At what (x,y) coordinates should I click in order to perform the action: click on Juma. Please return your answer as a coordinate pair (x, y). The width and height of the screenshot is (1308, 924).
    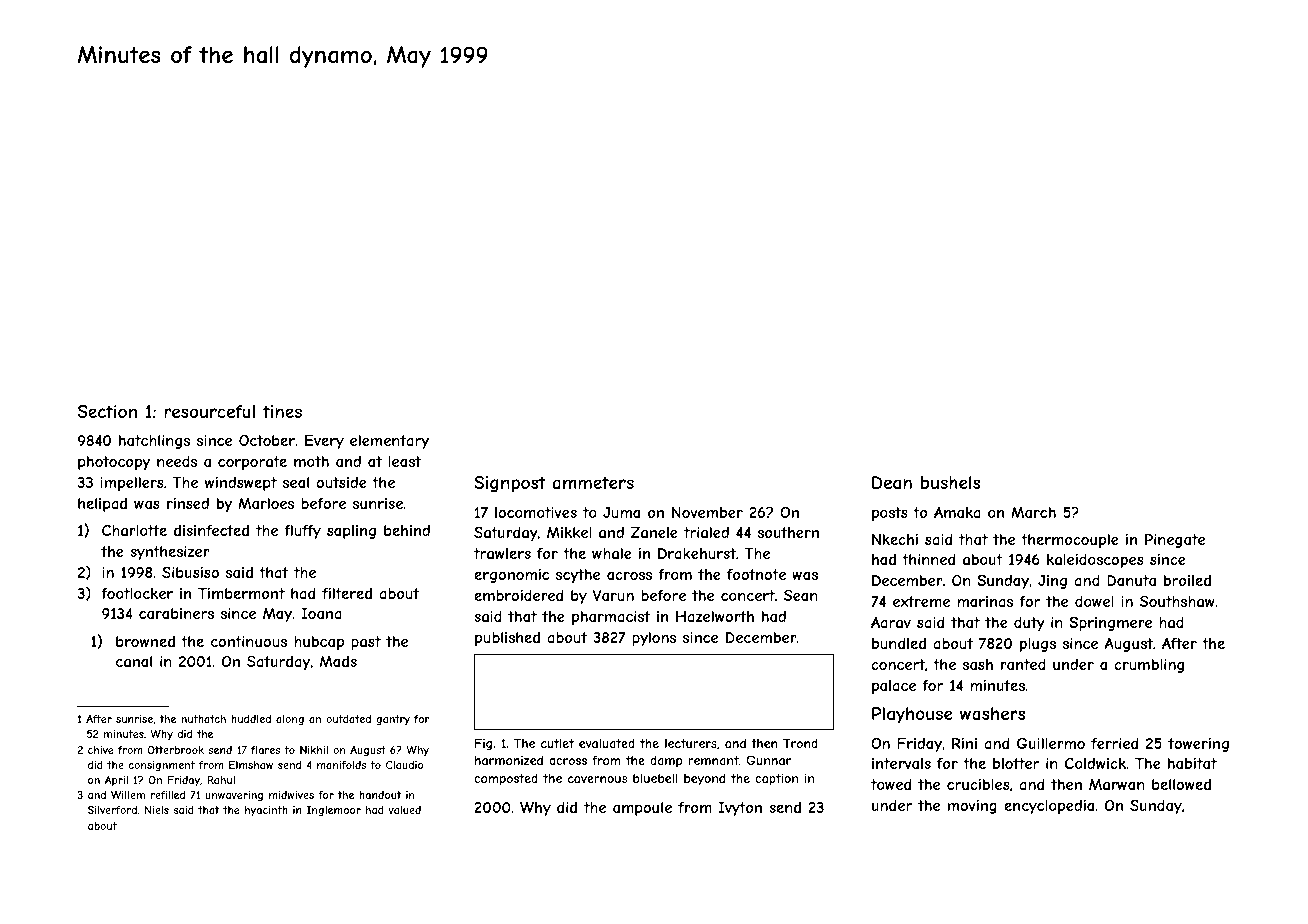
    Looking at the image, I should click on (621, 512).
